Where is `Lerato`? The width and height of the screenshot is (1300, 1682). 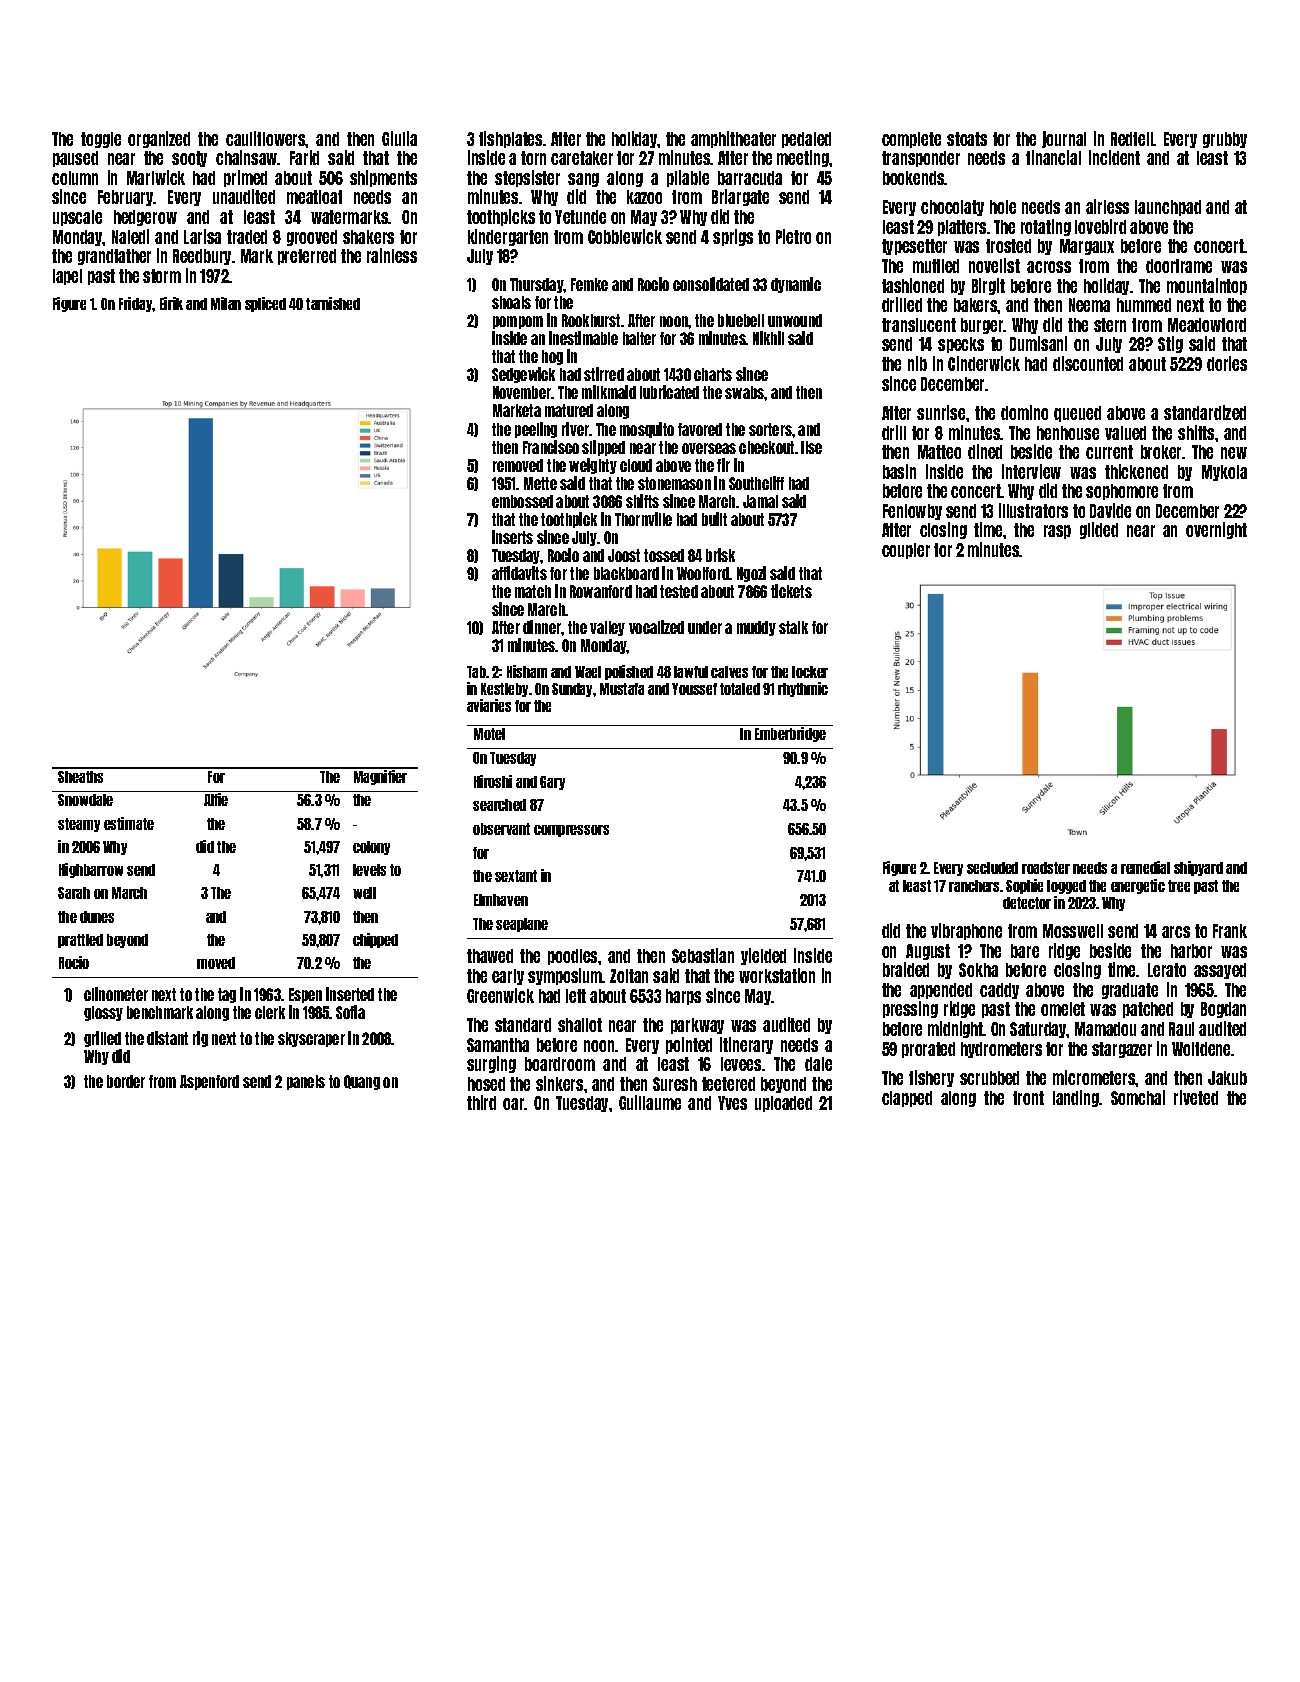 Lerato is located at coordinates (1167, 970).
